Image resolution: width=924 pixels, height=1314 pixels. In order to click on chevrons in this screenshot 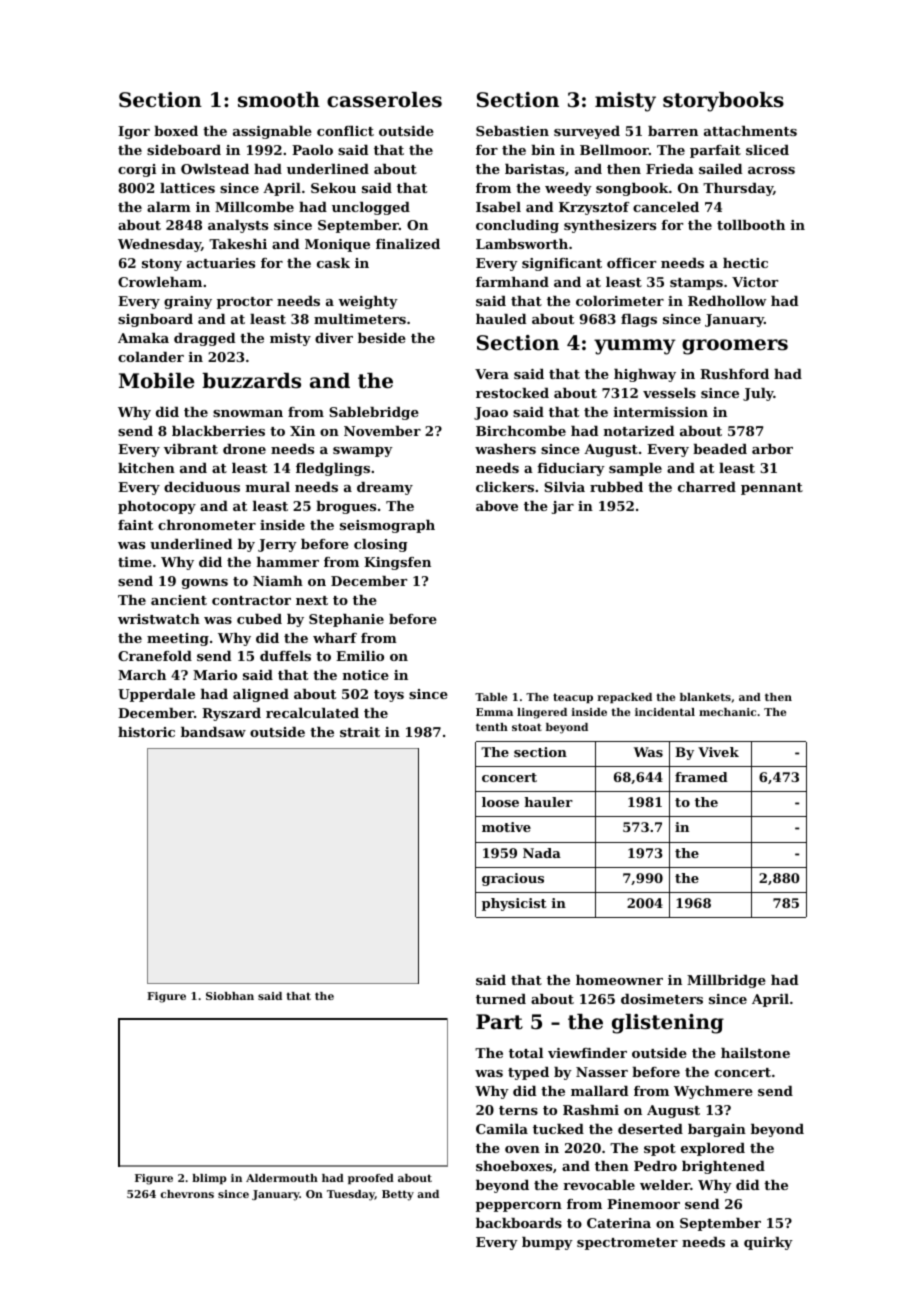, I will do `click(187, 1194)`.
